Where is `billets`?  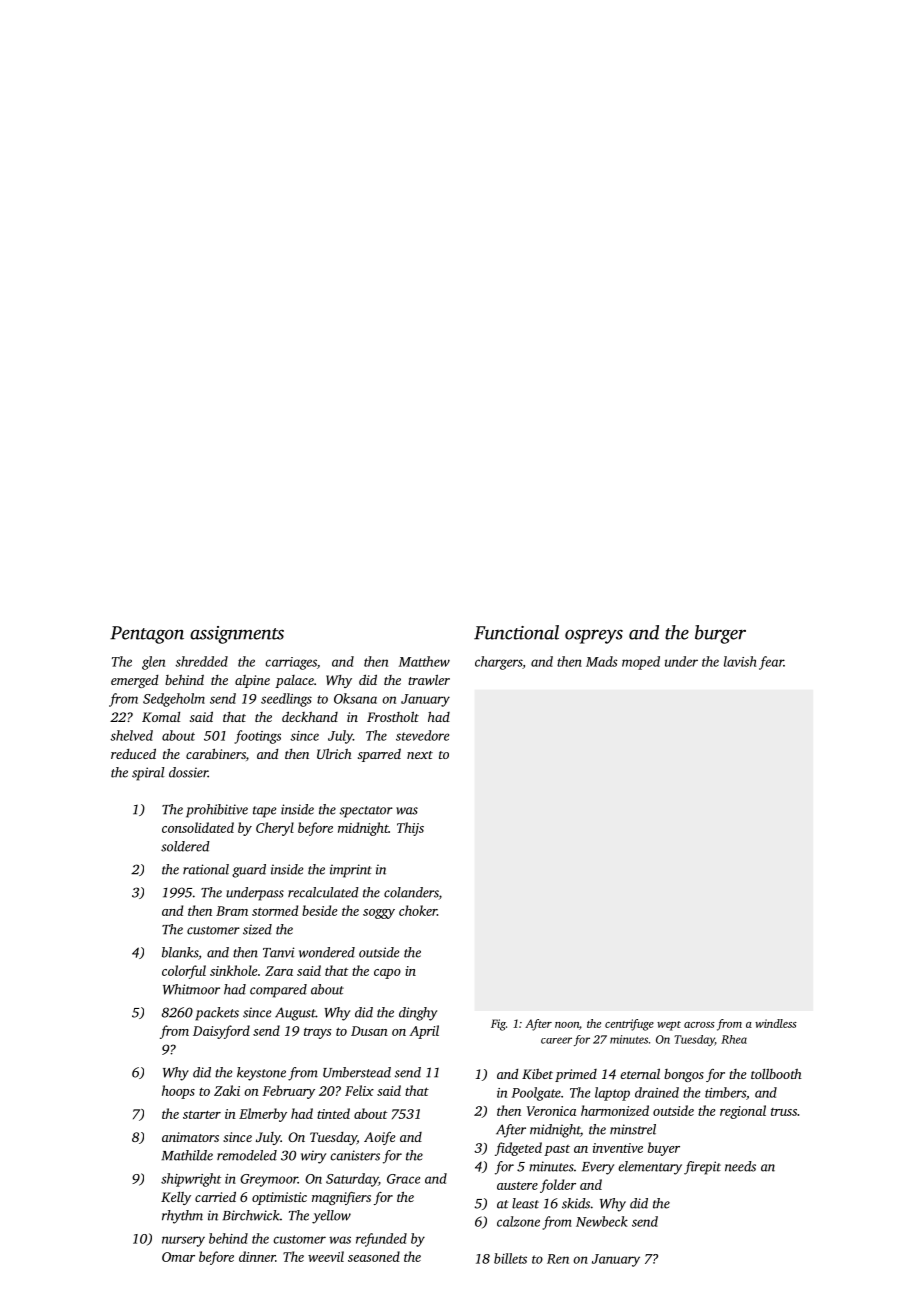 billets is located at coordinates (510, 1258).
